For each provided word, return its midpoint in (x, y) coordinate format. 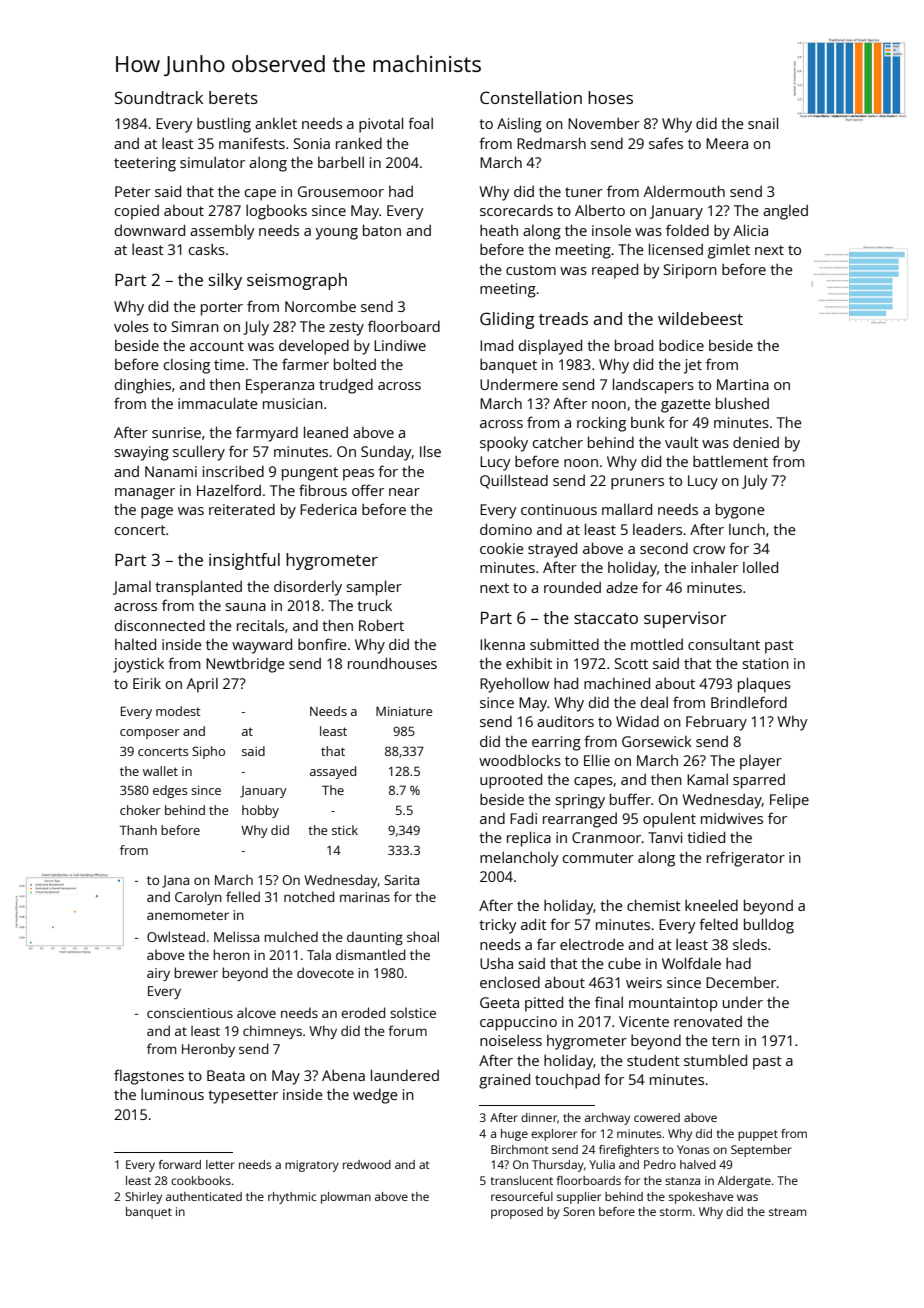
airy (158, 974)
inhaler (714, 567)
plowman (346, 1198)
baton (382, 230)
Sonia (312, 143)
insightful (244, 561)
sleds (750, 944)
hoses (610, 97)
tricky (498, 926)
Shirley (143, 1198)
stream (787, 1212)
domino (506, 529)
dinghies (143, 386)
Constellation (531, 97)
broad (634, 345)
